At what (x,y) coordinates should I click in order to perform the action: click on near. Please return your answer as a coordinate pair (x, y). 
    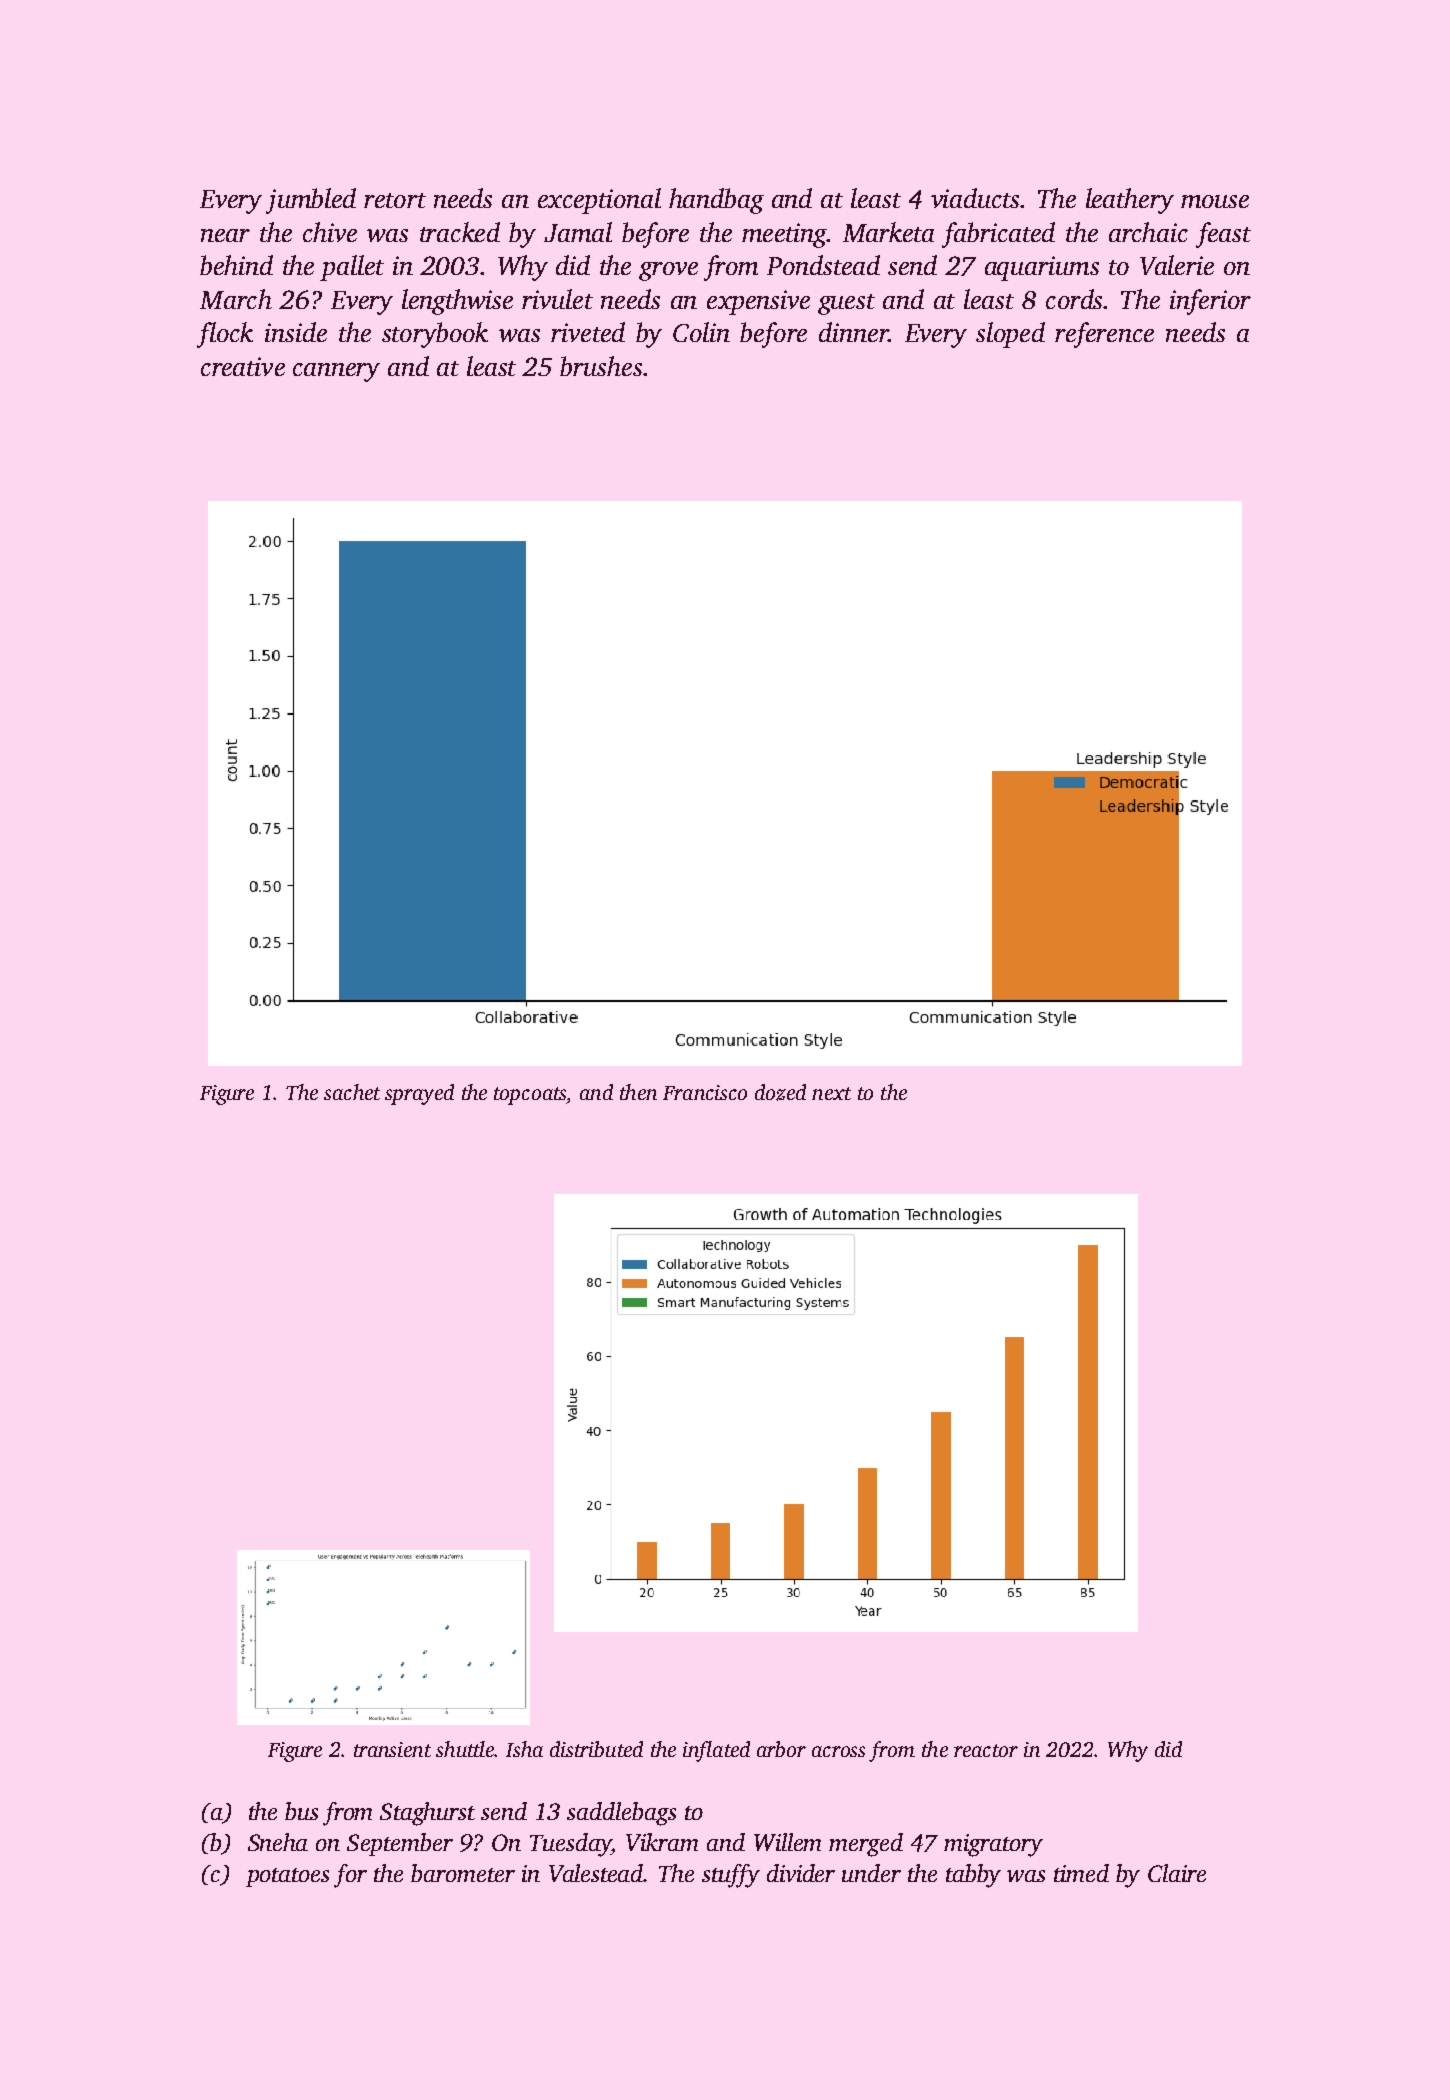
    Looking at the image, I should click on (225, 235).
